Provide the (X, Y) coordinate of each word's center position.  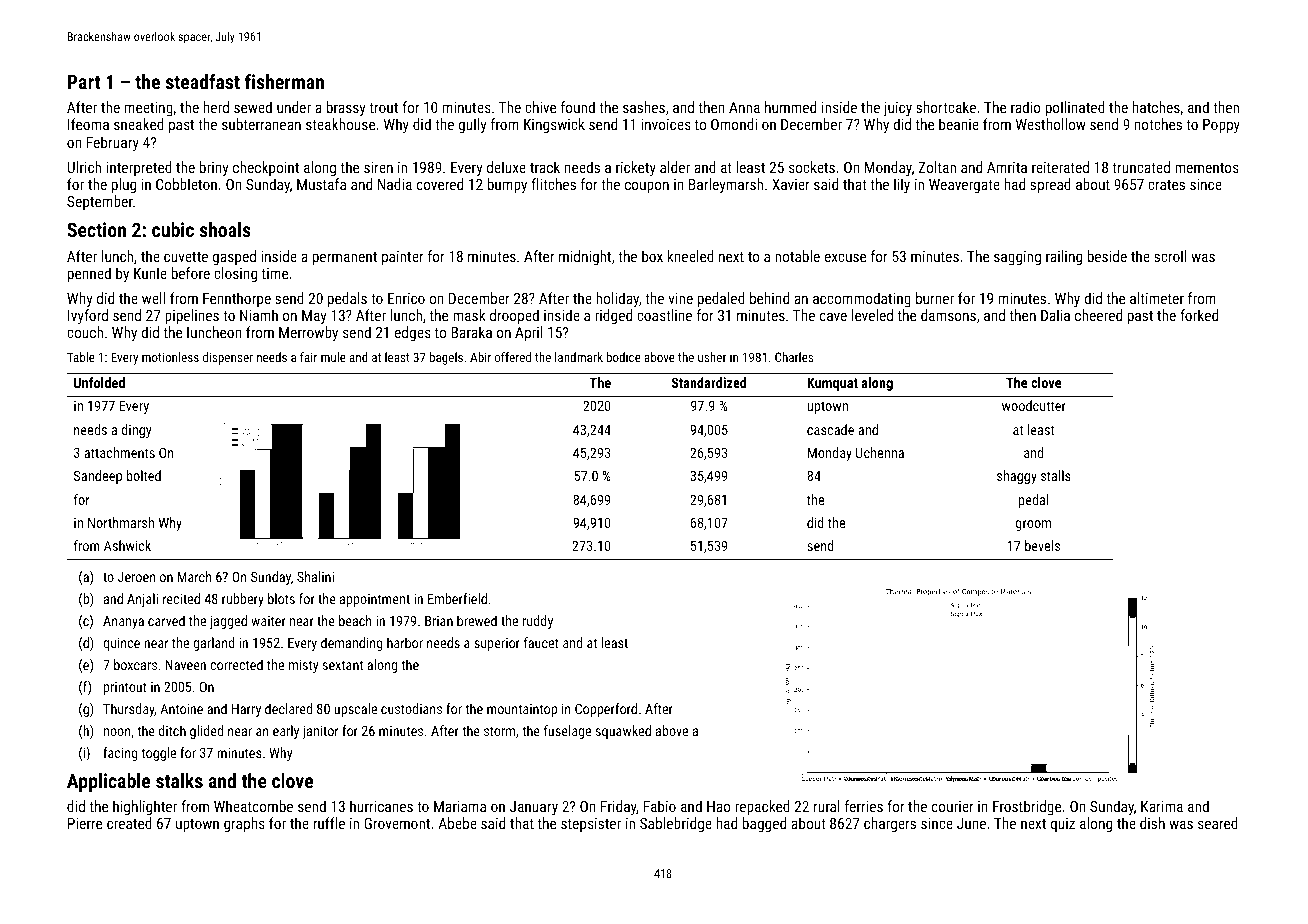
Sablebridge (676, 824)
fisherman (284, 81)
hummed (790, 107)
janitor (320, 732)
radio (1026, 107)
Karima (1162, 806)
